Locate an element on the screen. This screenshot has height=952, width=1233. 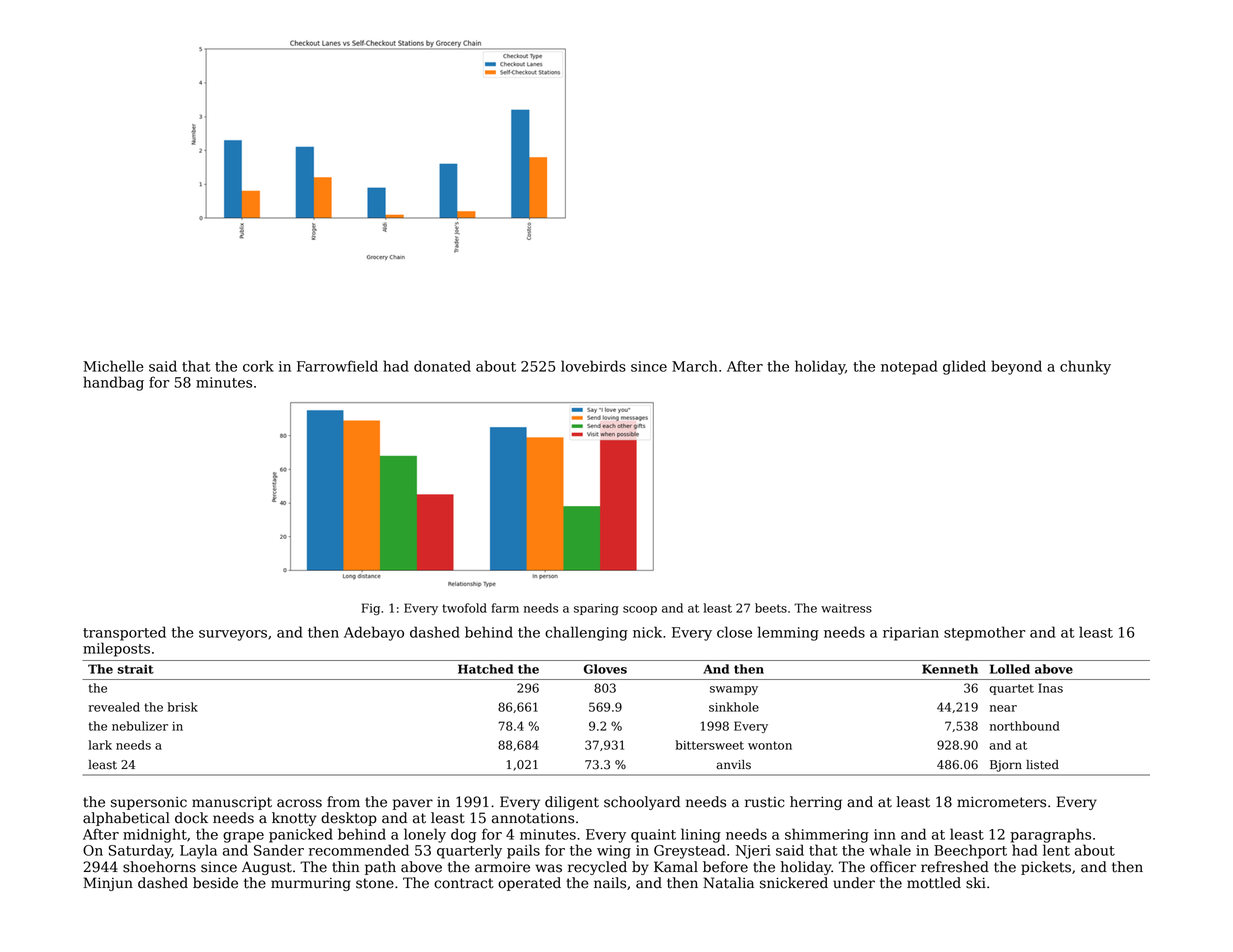
northbound is located at coordinates (1025, 726).
